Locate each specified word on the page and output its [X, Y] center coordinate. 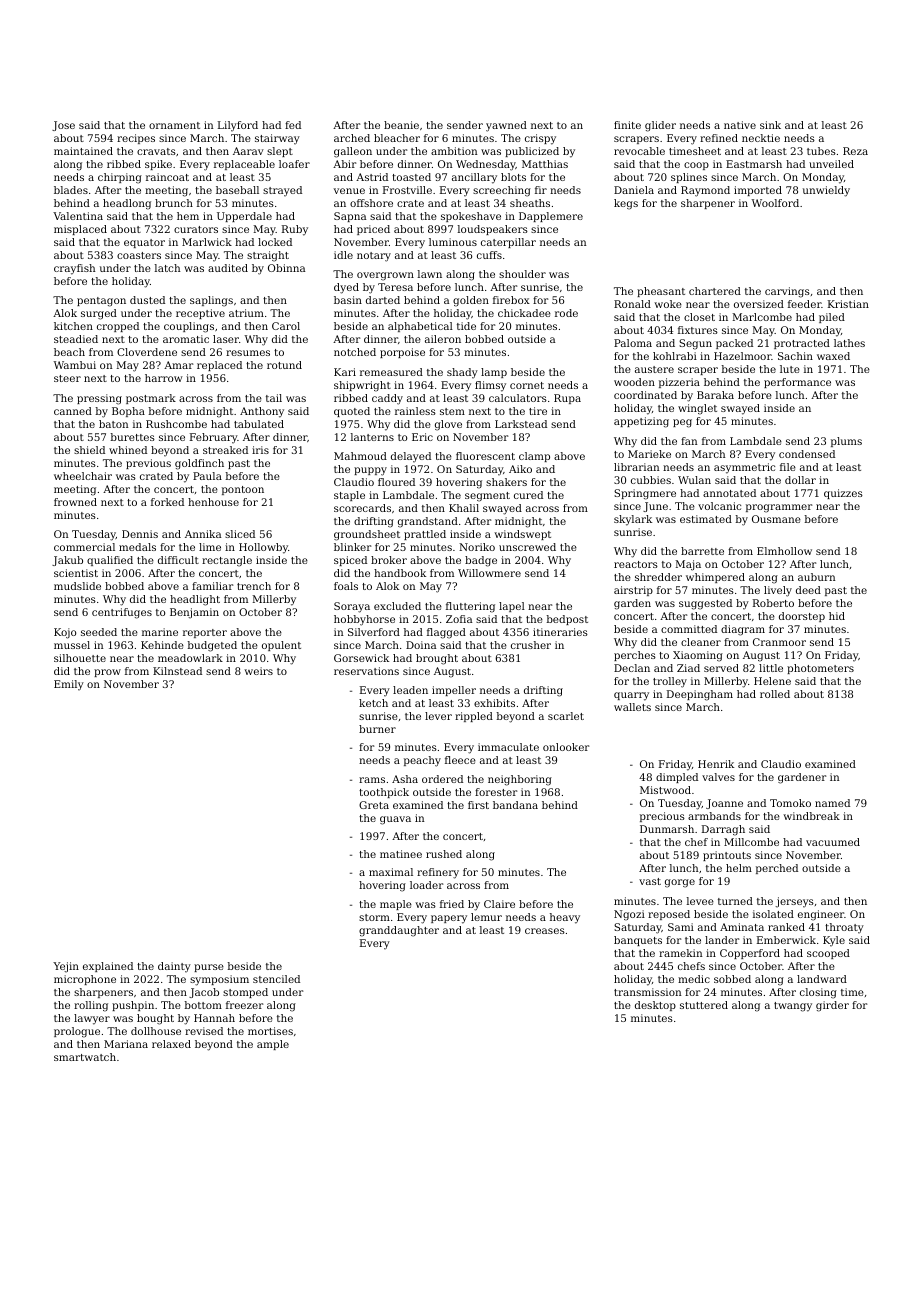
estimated [706, 519]
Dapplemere [551, 217]
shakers [506, 482]
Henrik [716, 764]
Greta [374, 805]
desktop [655, 1006]
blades [71, 190]
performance [797, 383]
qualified [110, 561]
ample [273, 1045]
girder [832, 1006]
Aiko [520, 469]
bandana [515, 805]
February [214, 438]
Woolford [775, 203]
